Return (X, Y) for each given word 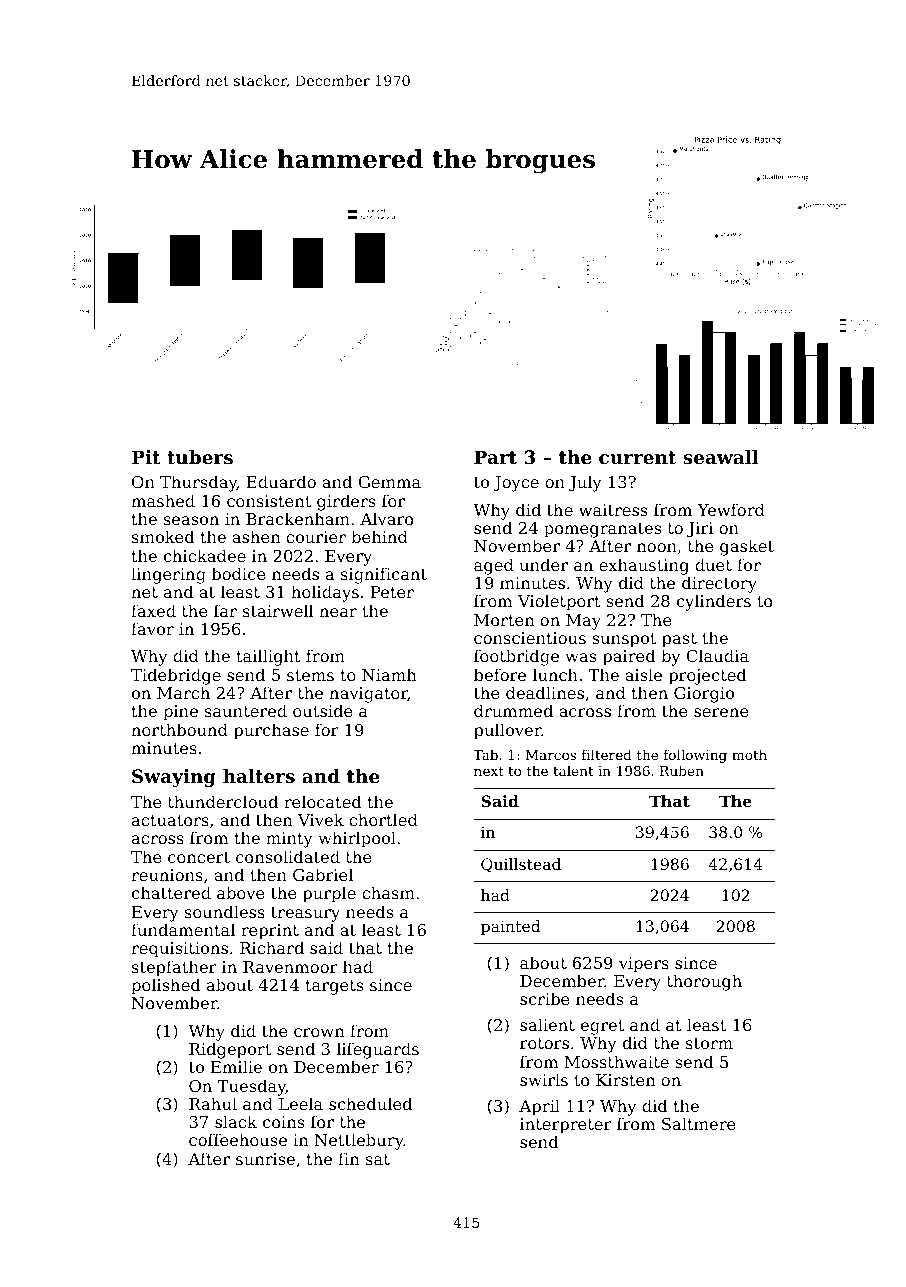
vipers (644, 965)
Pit (146, 457)
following (695, 756)
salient (547, 1024)
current (637, 457)
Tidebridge (176, 676)
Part (495, 457)
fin (349, 1158)
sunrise (265, 1159)
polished (166, 986)
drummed (513, 710)
